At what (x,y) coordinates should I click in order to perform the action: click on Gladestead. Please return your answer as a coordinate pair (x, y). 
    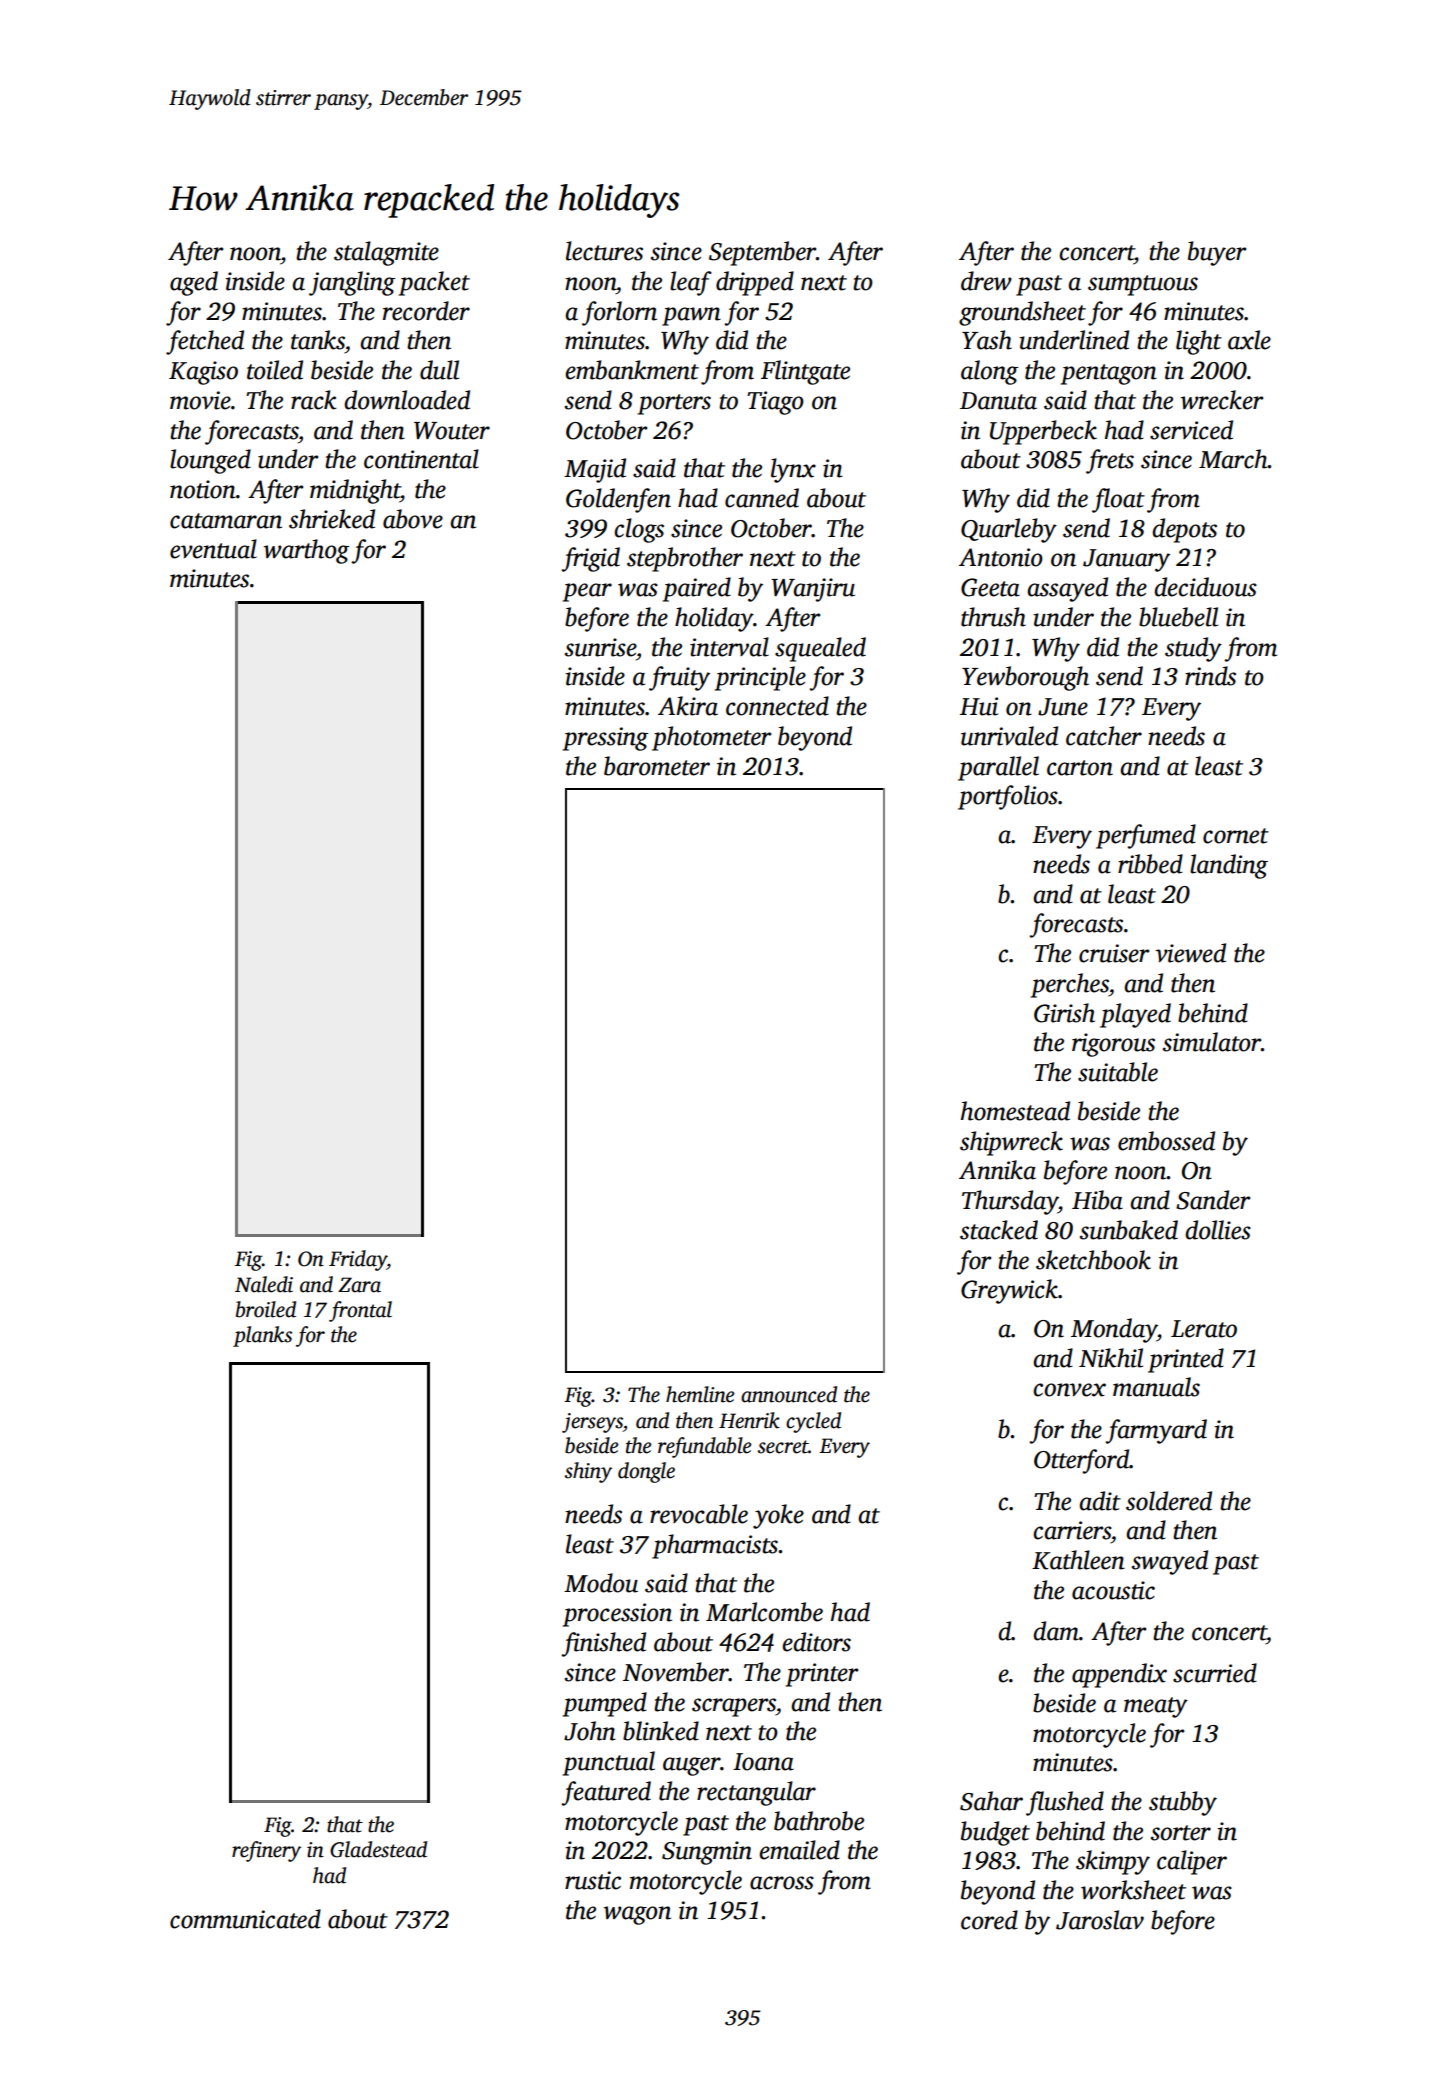
    Looking at the image, I should click on (378, 1849).
